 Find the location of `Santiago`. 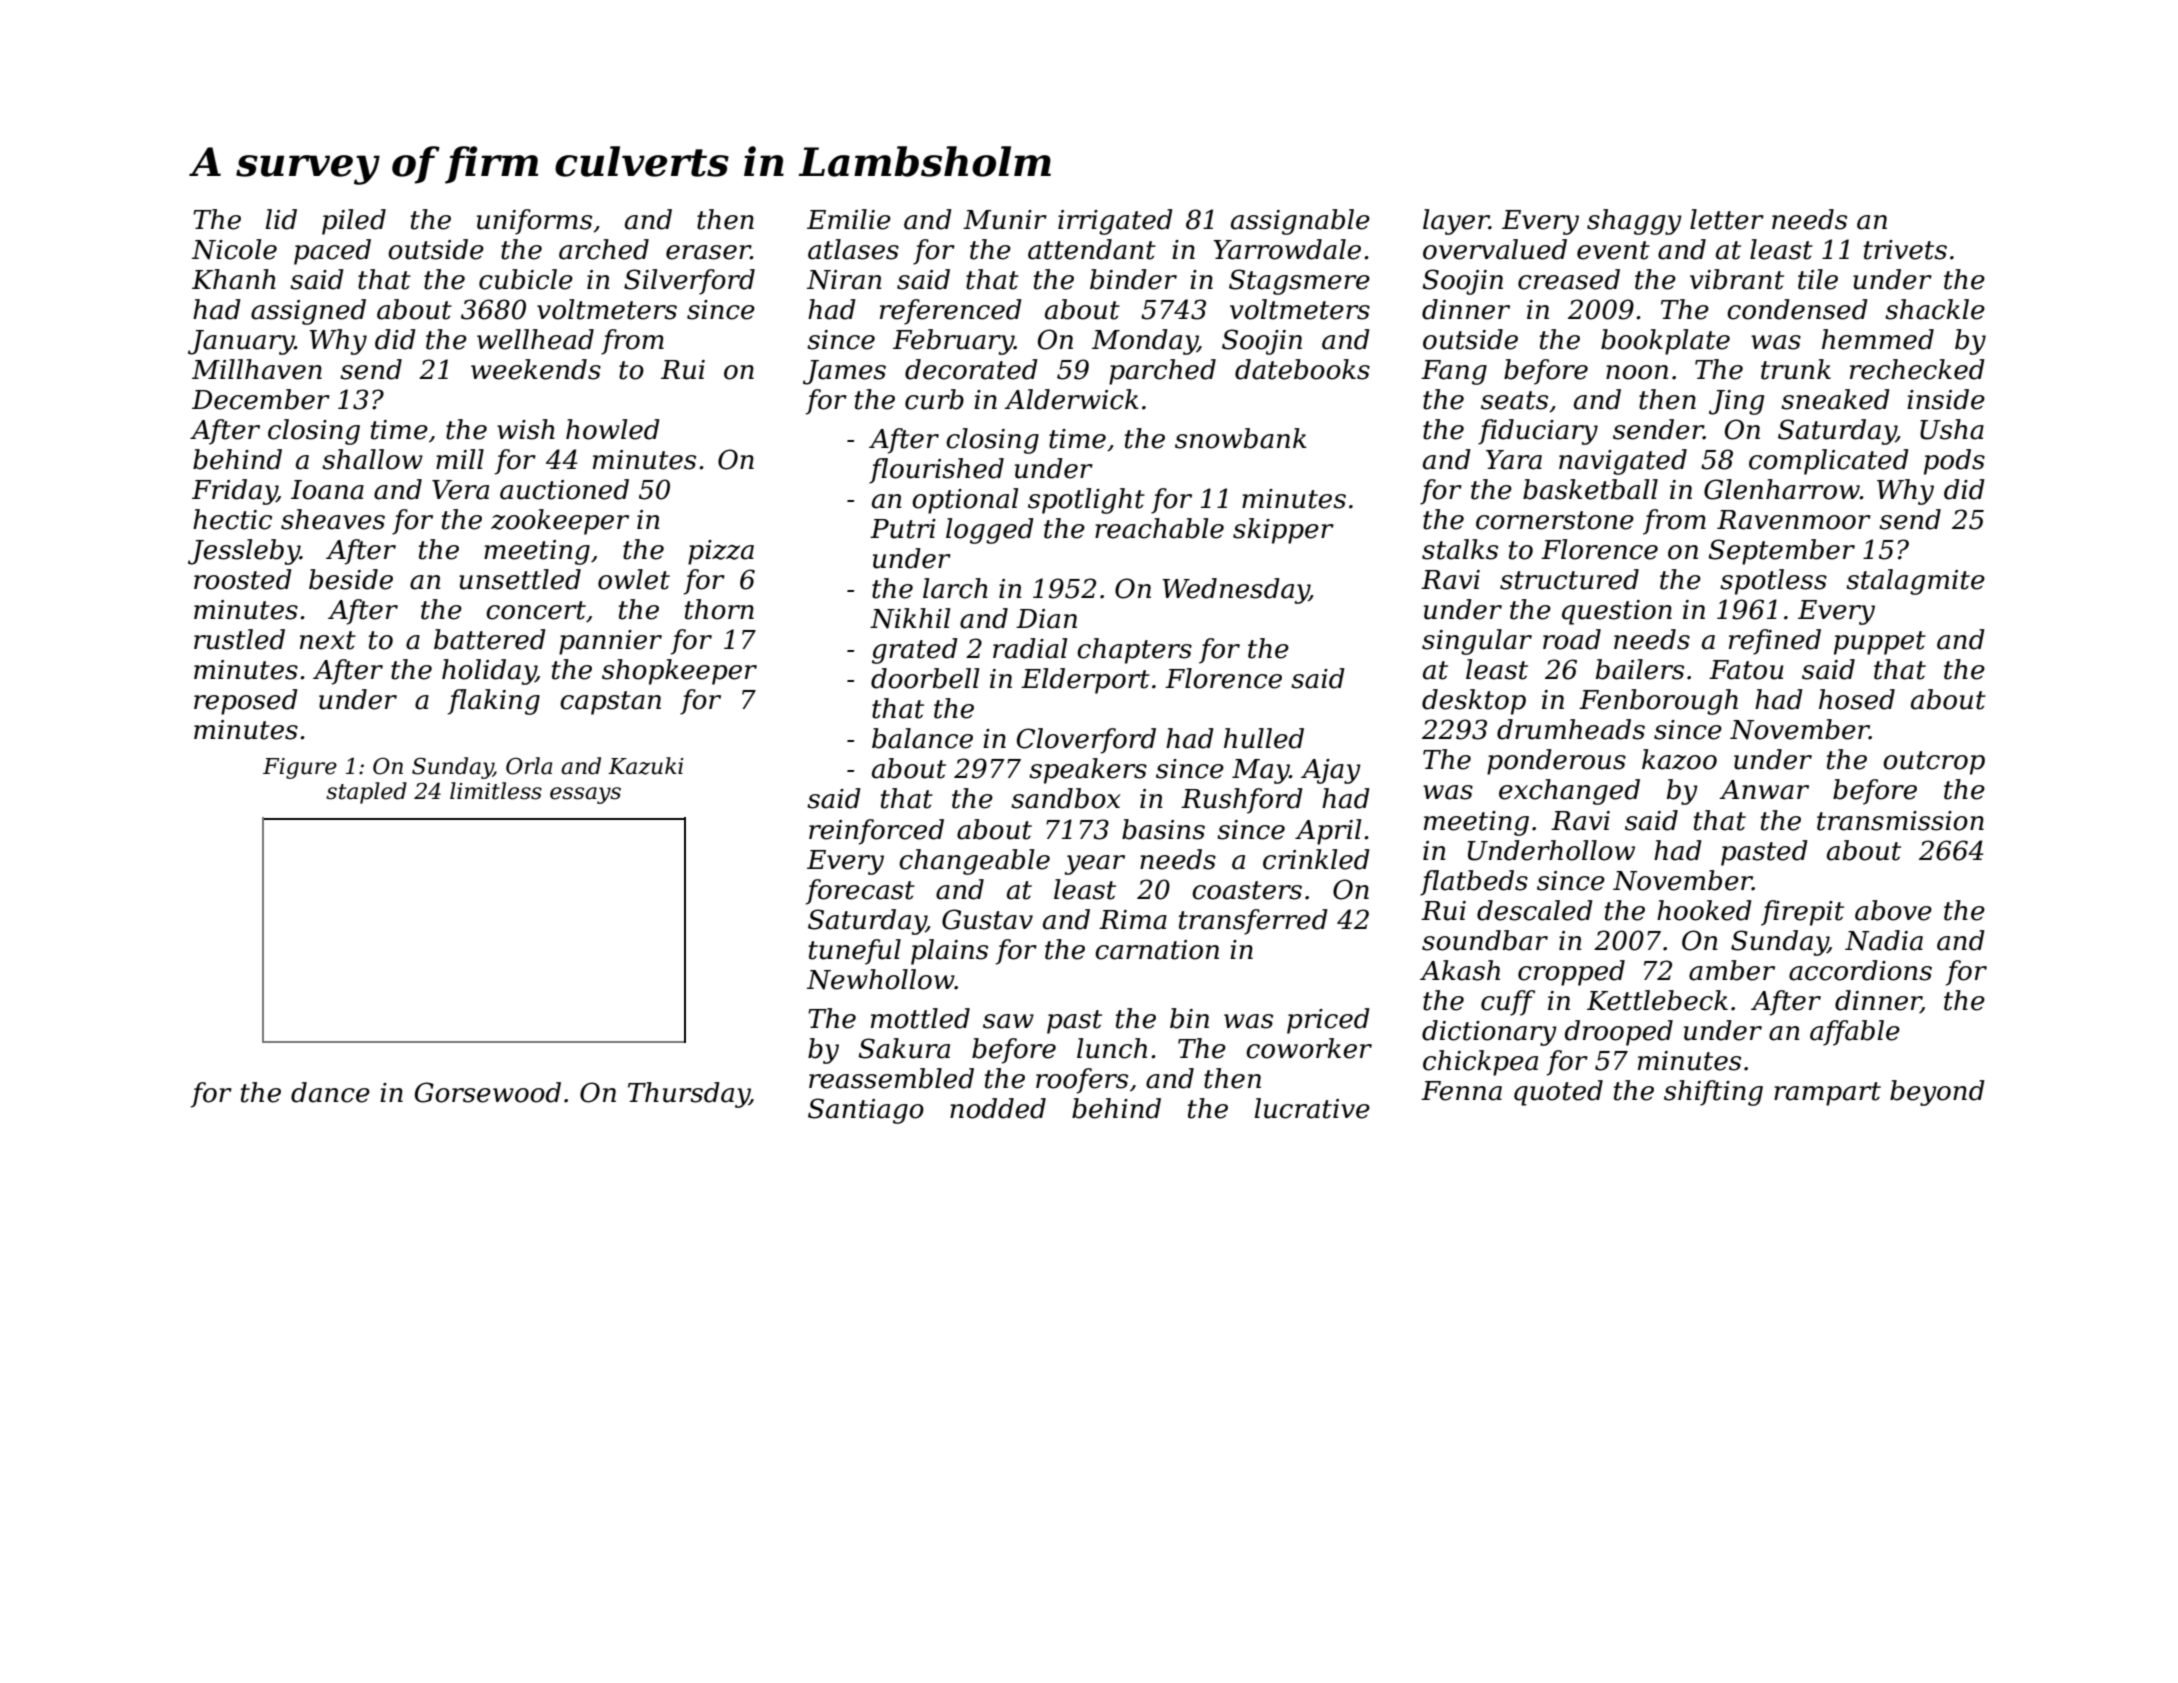

Santiago is located at coordinates (866, 1111).
